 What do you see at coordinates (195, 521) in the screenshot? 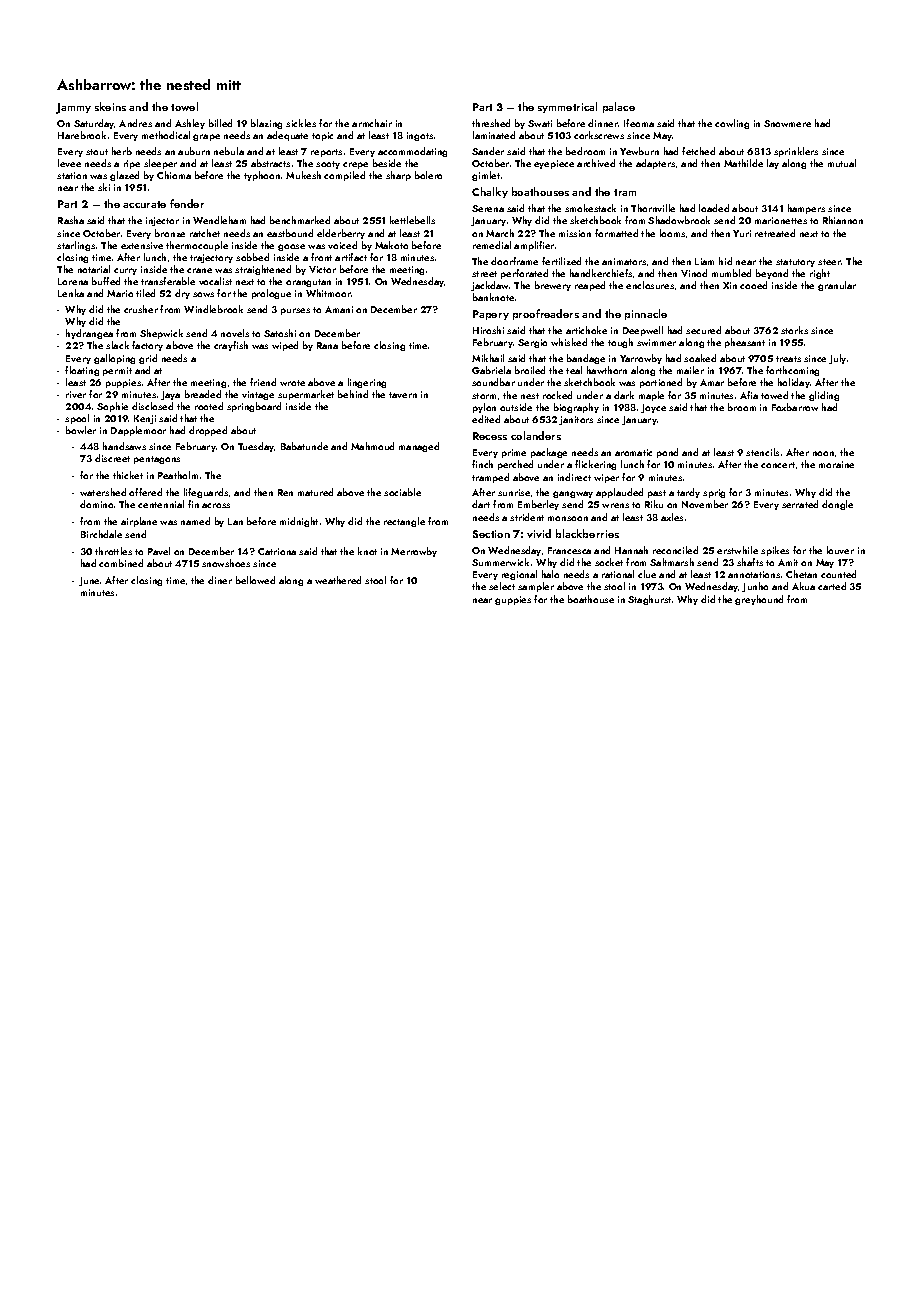
I see `named` at bounding box center [195, 521].
